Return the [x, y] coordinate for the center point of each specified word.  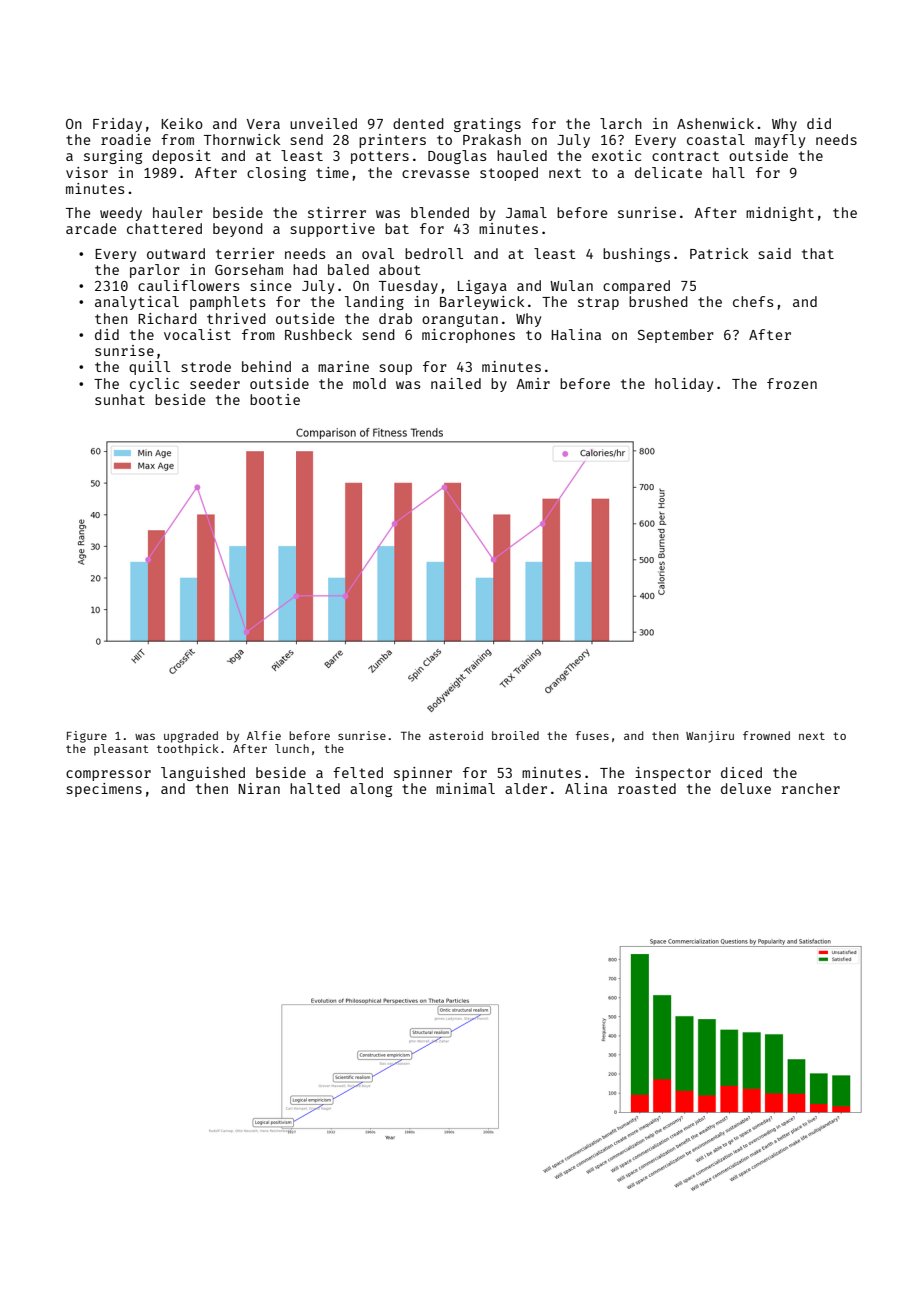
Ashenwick [715, 123]
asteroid [456, 735]
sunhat [120, 399]
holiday [684, 385]
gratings [487, 125]
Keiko [182, 123]
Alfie [264, 735]
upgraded [191, 737]
